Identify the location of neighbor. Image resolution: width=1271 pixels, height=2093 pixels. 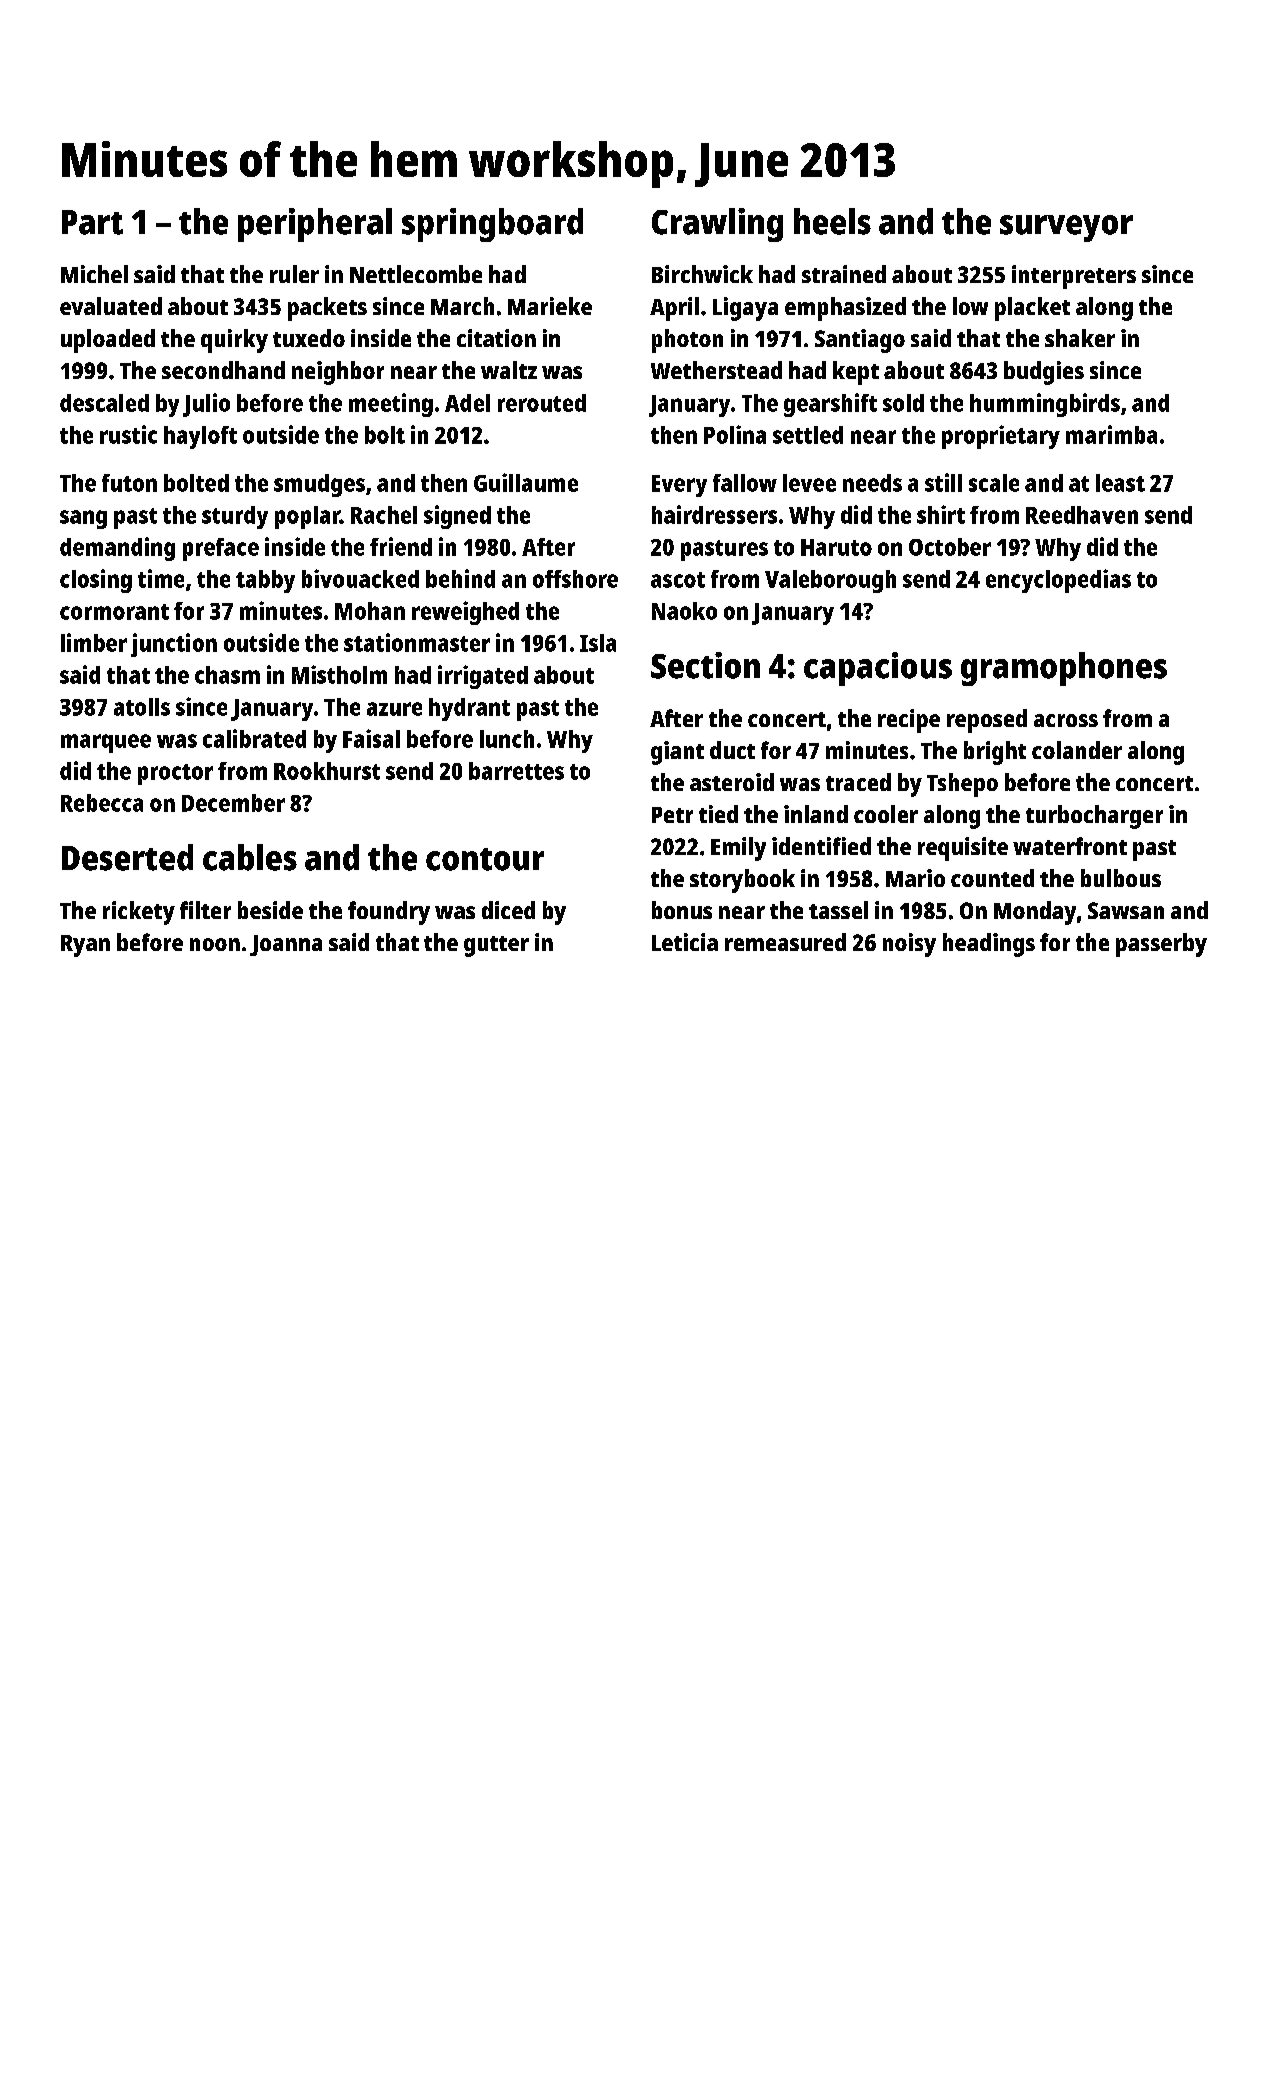
(338, 373).
